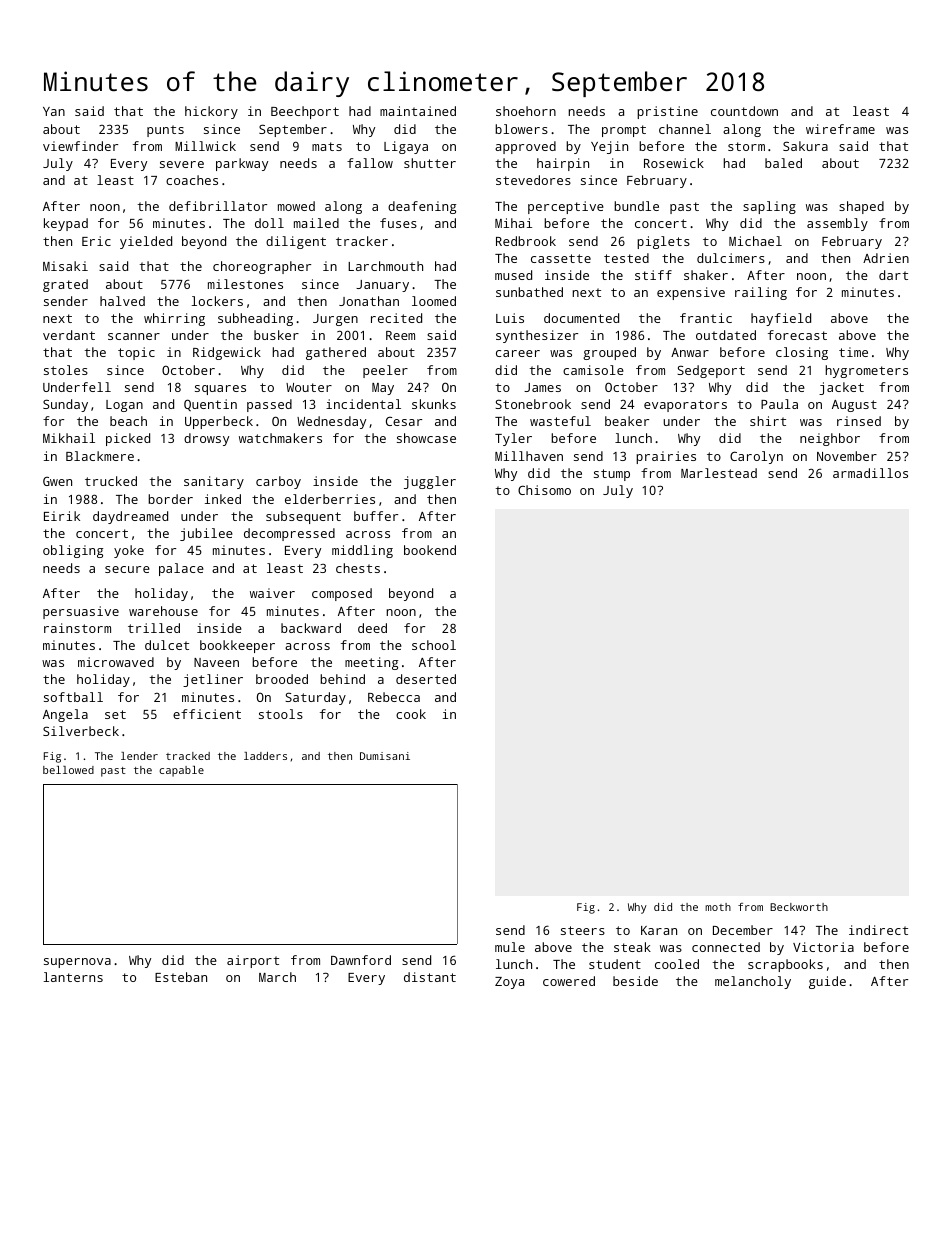 This screenshot has width=952, height=1233. Describe the element at coordinates (418, 111) in the screenshot. I see `maintained` at that location.
